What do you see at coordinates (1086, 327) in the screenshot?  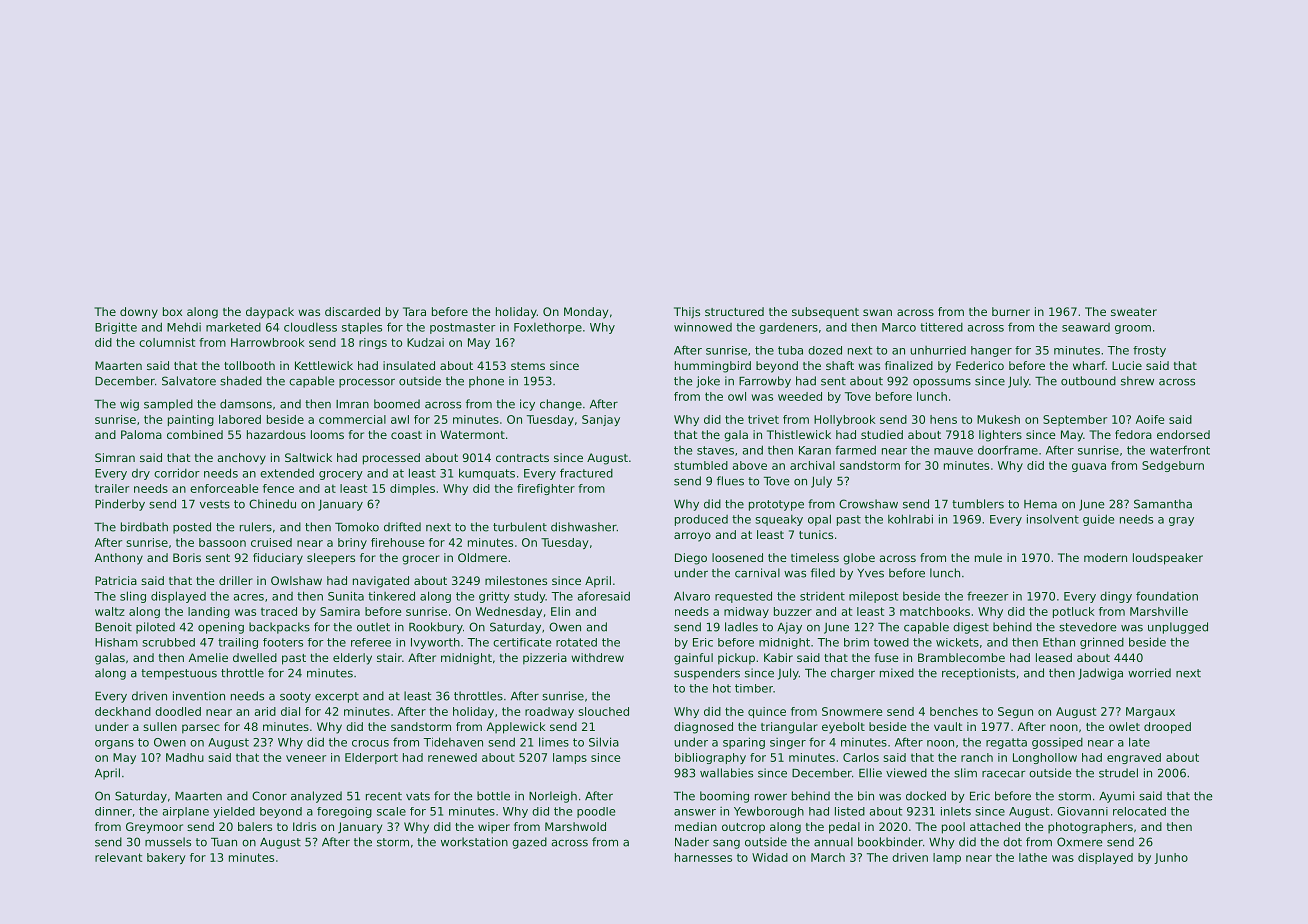 I see `seaward` at bounding box center [1086, 327].
